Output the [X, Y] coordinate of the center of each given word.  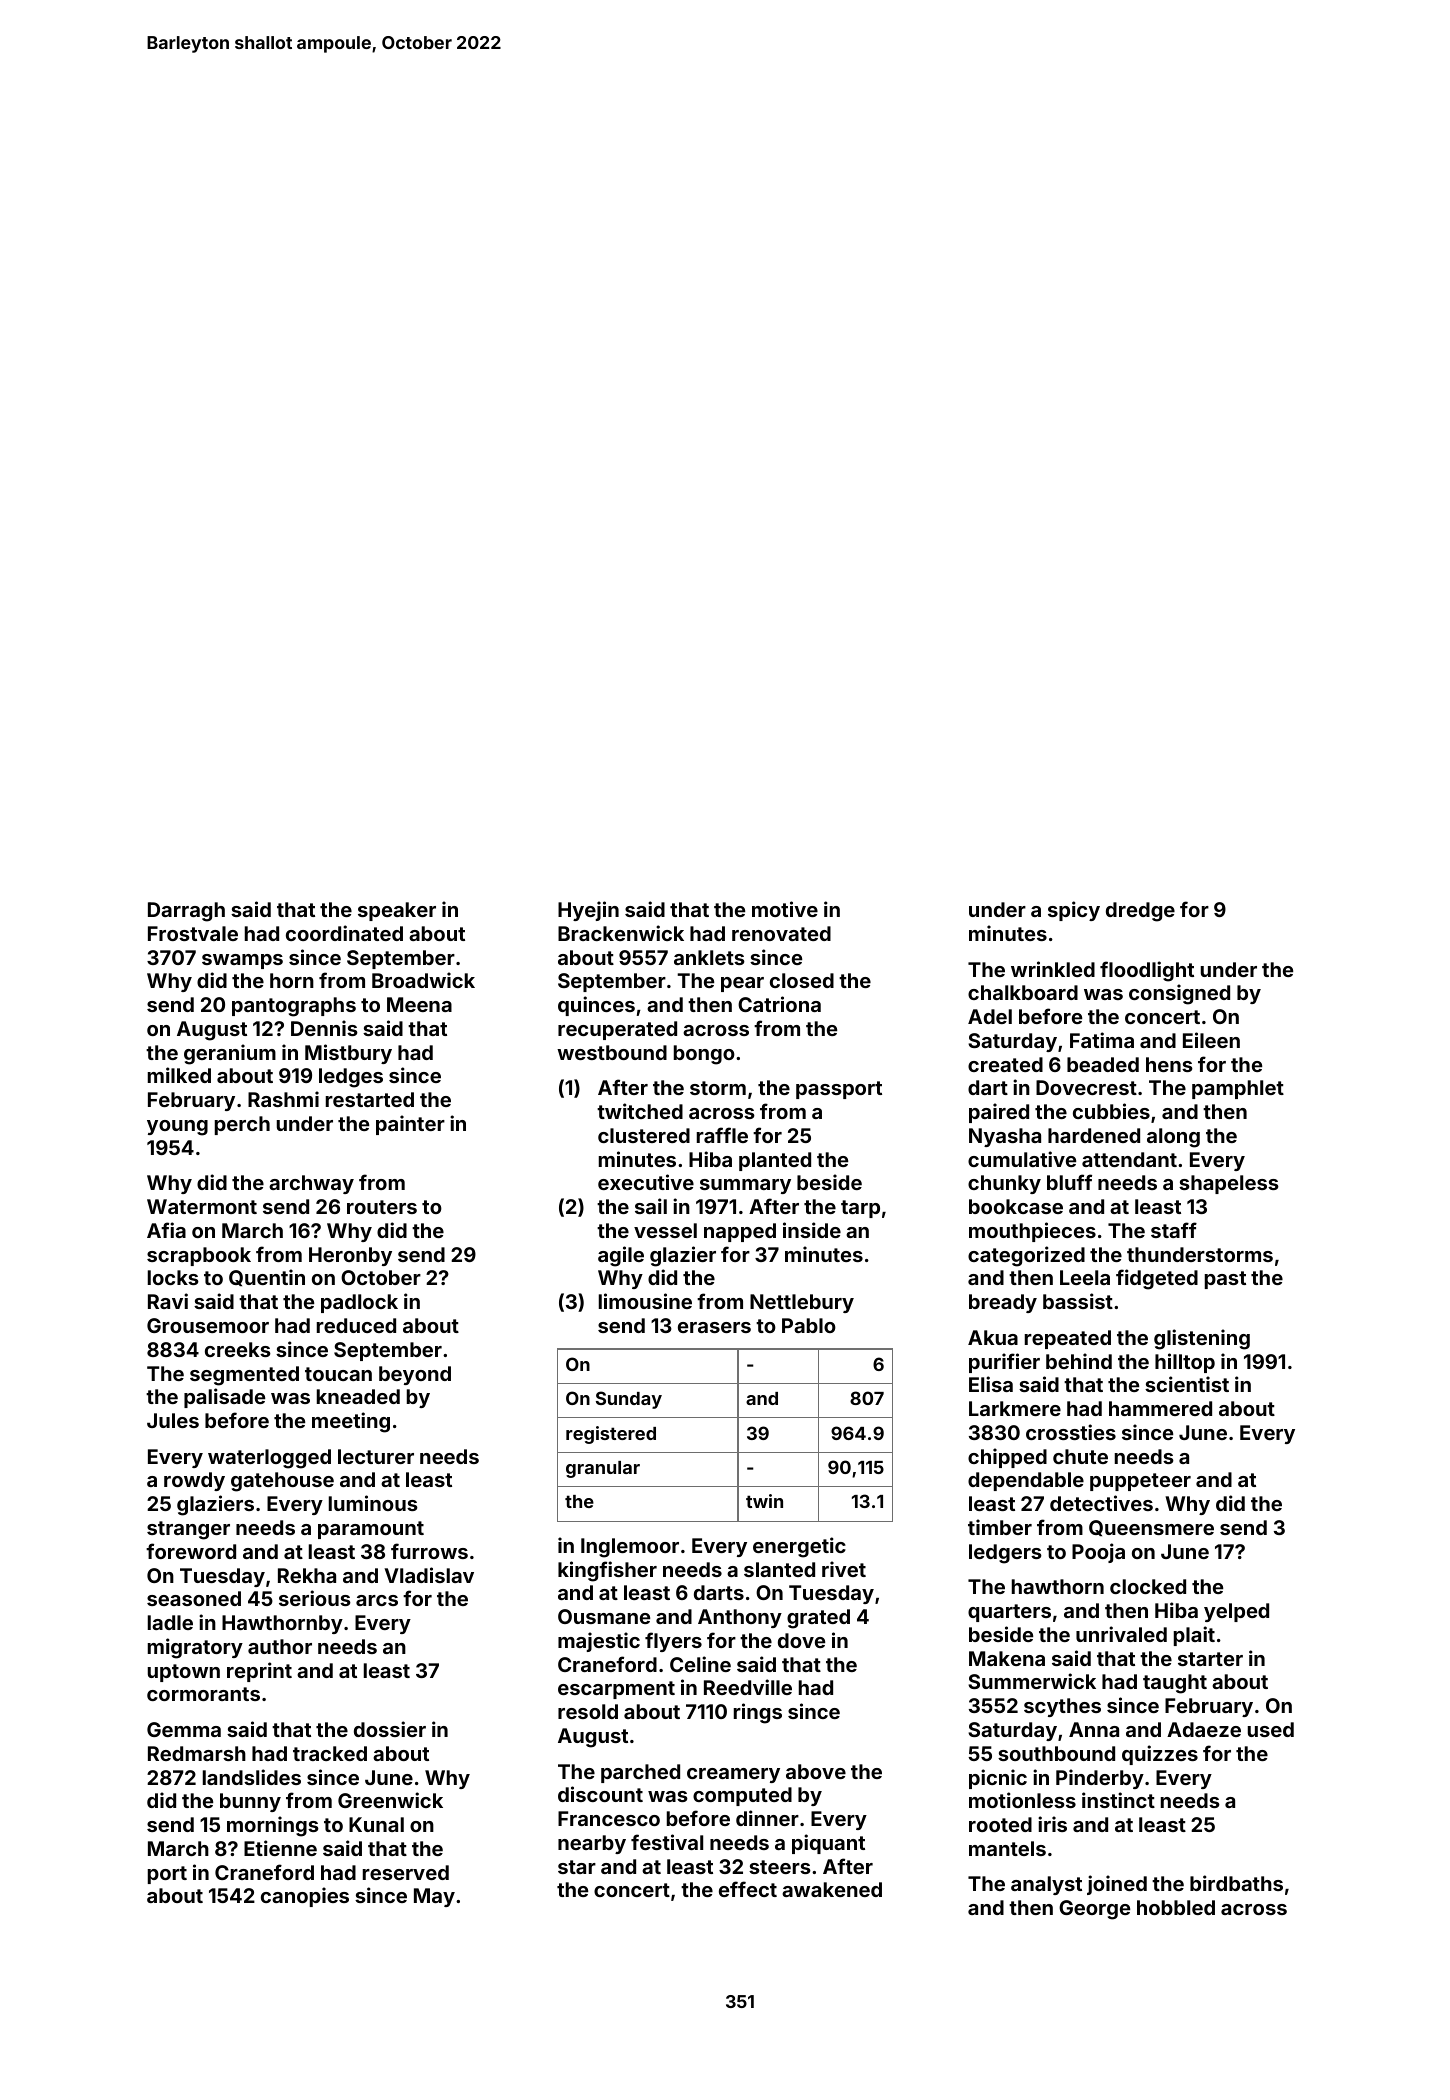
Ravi [168, 1301]
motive [785, 909]
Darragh [186, 912]
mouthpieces [1032, 1232]
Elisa [991, 1384]
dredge [1140, 912]
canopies [305, 1897]
